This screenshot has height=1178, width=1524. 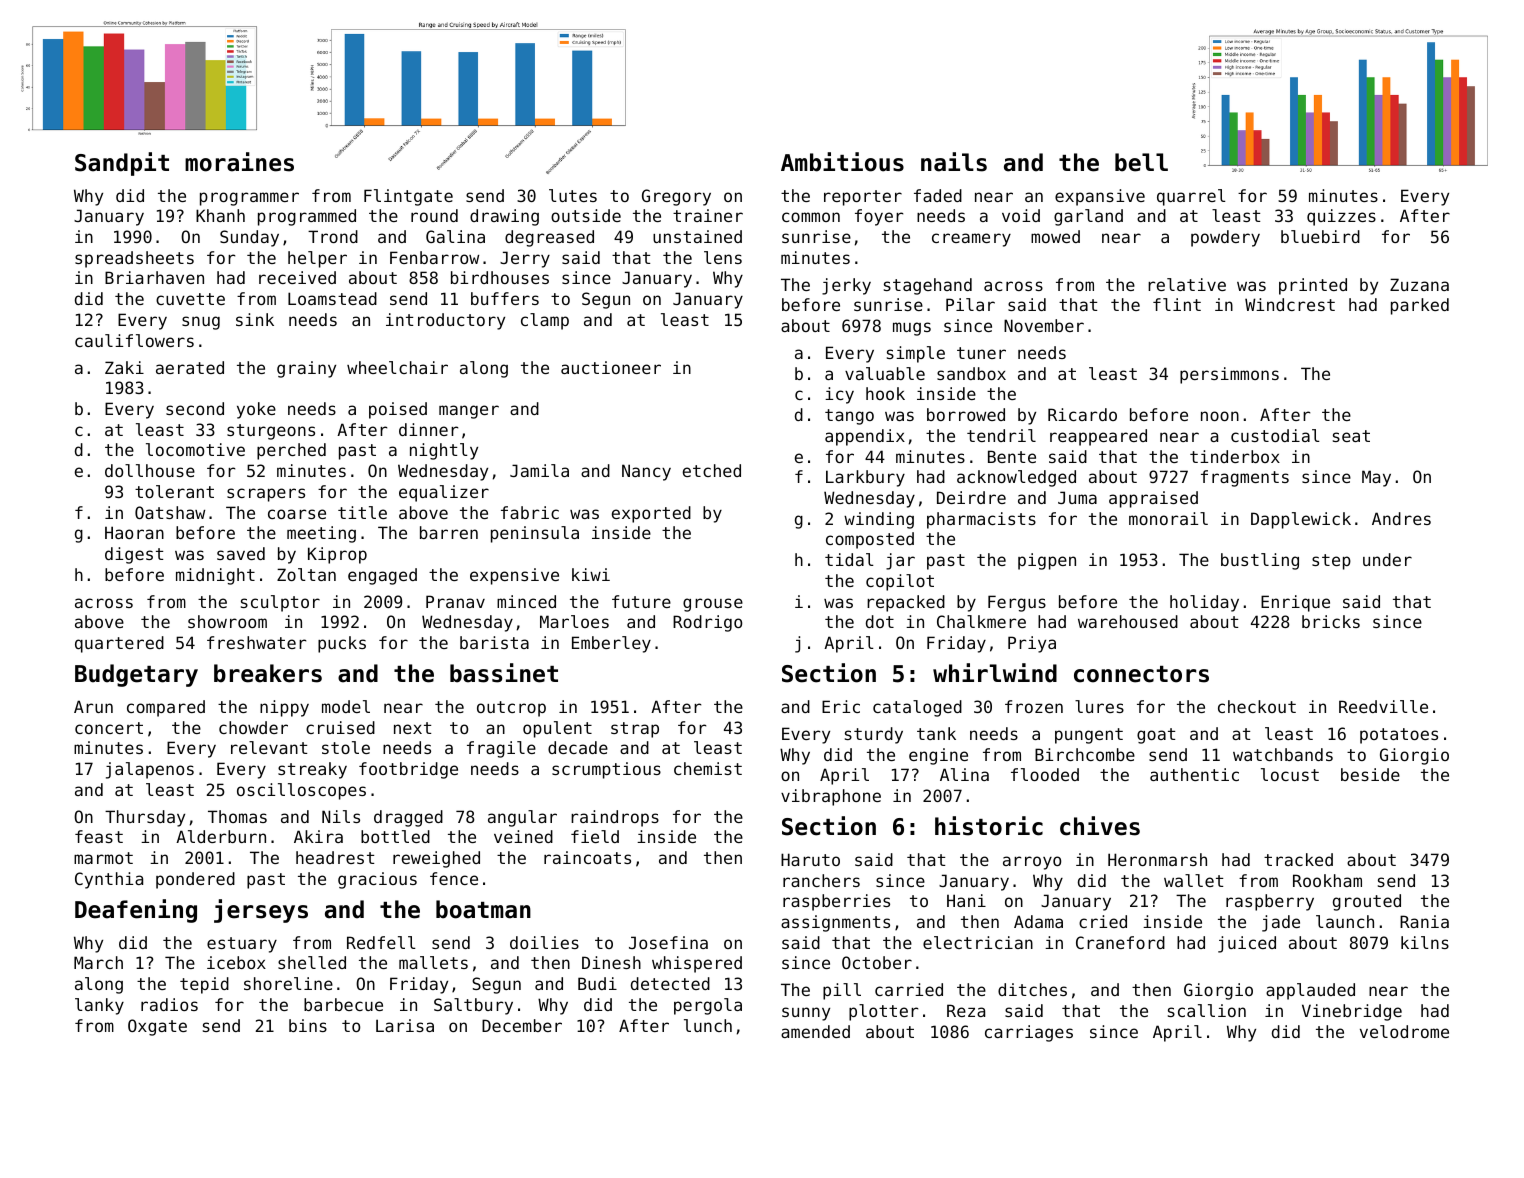 I want to click on lunch, so click(x=708, y=1025).
